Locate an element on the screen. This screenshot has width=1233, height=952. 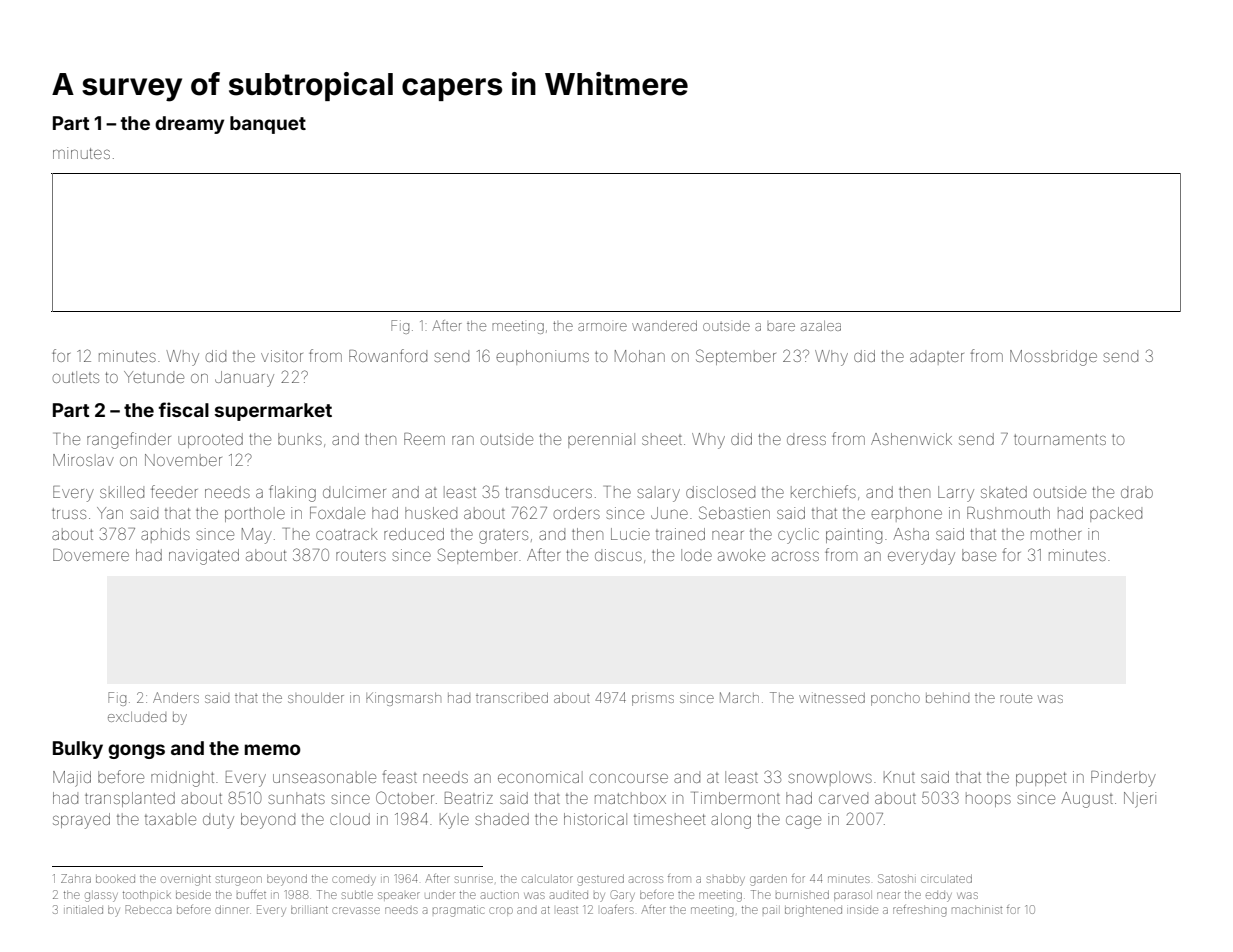
lode is located at coordinates (696, 555).
